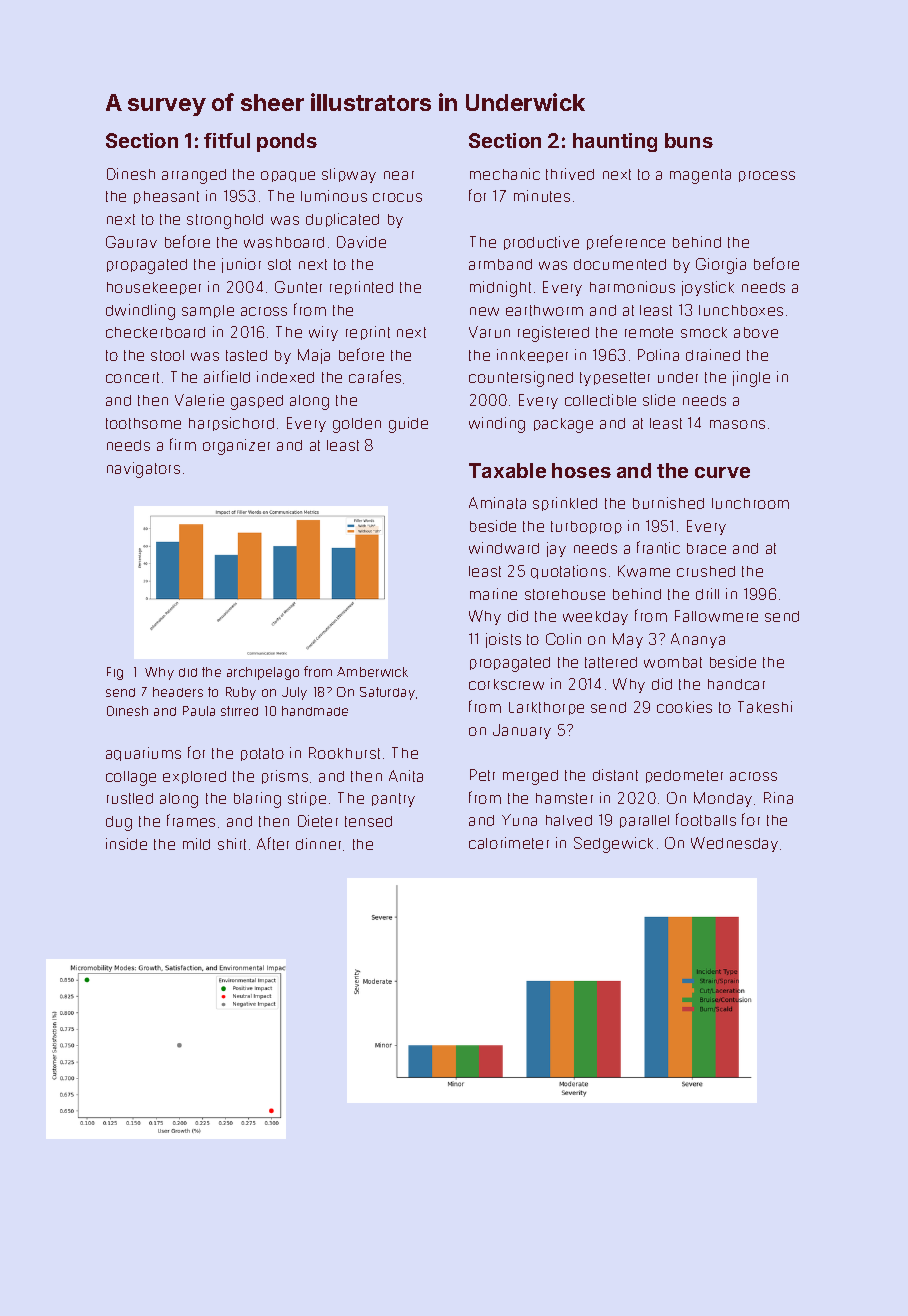 Image resolution: width=908 pixels, height=1316 pixels. What do you see at coordinates (143, 423) in the page?
I see `toothsome` at bounding box center [143, 423].
